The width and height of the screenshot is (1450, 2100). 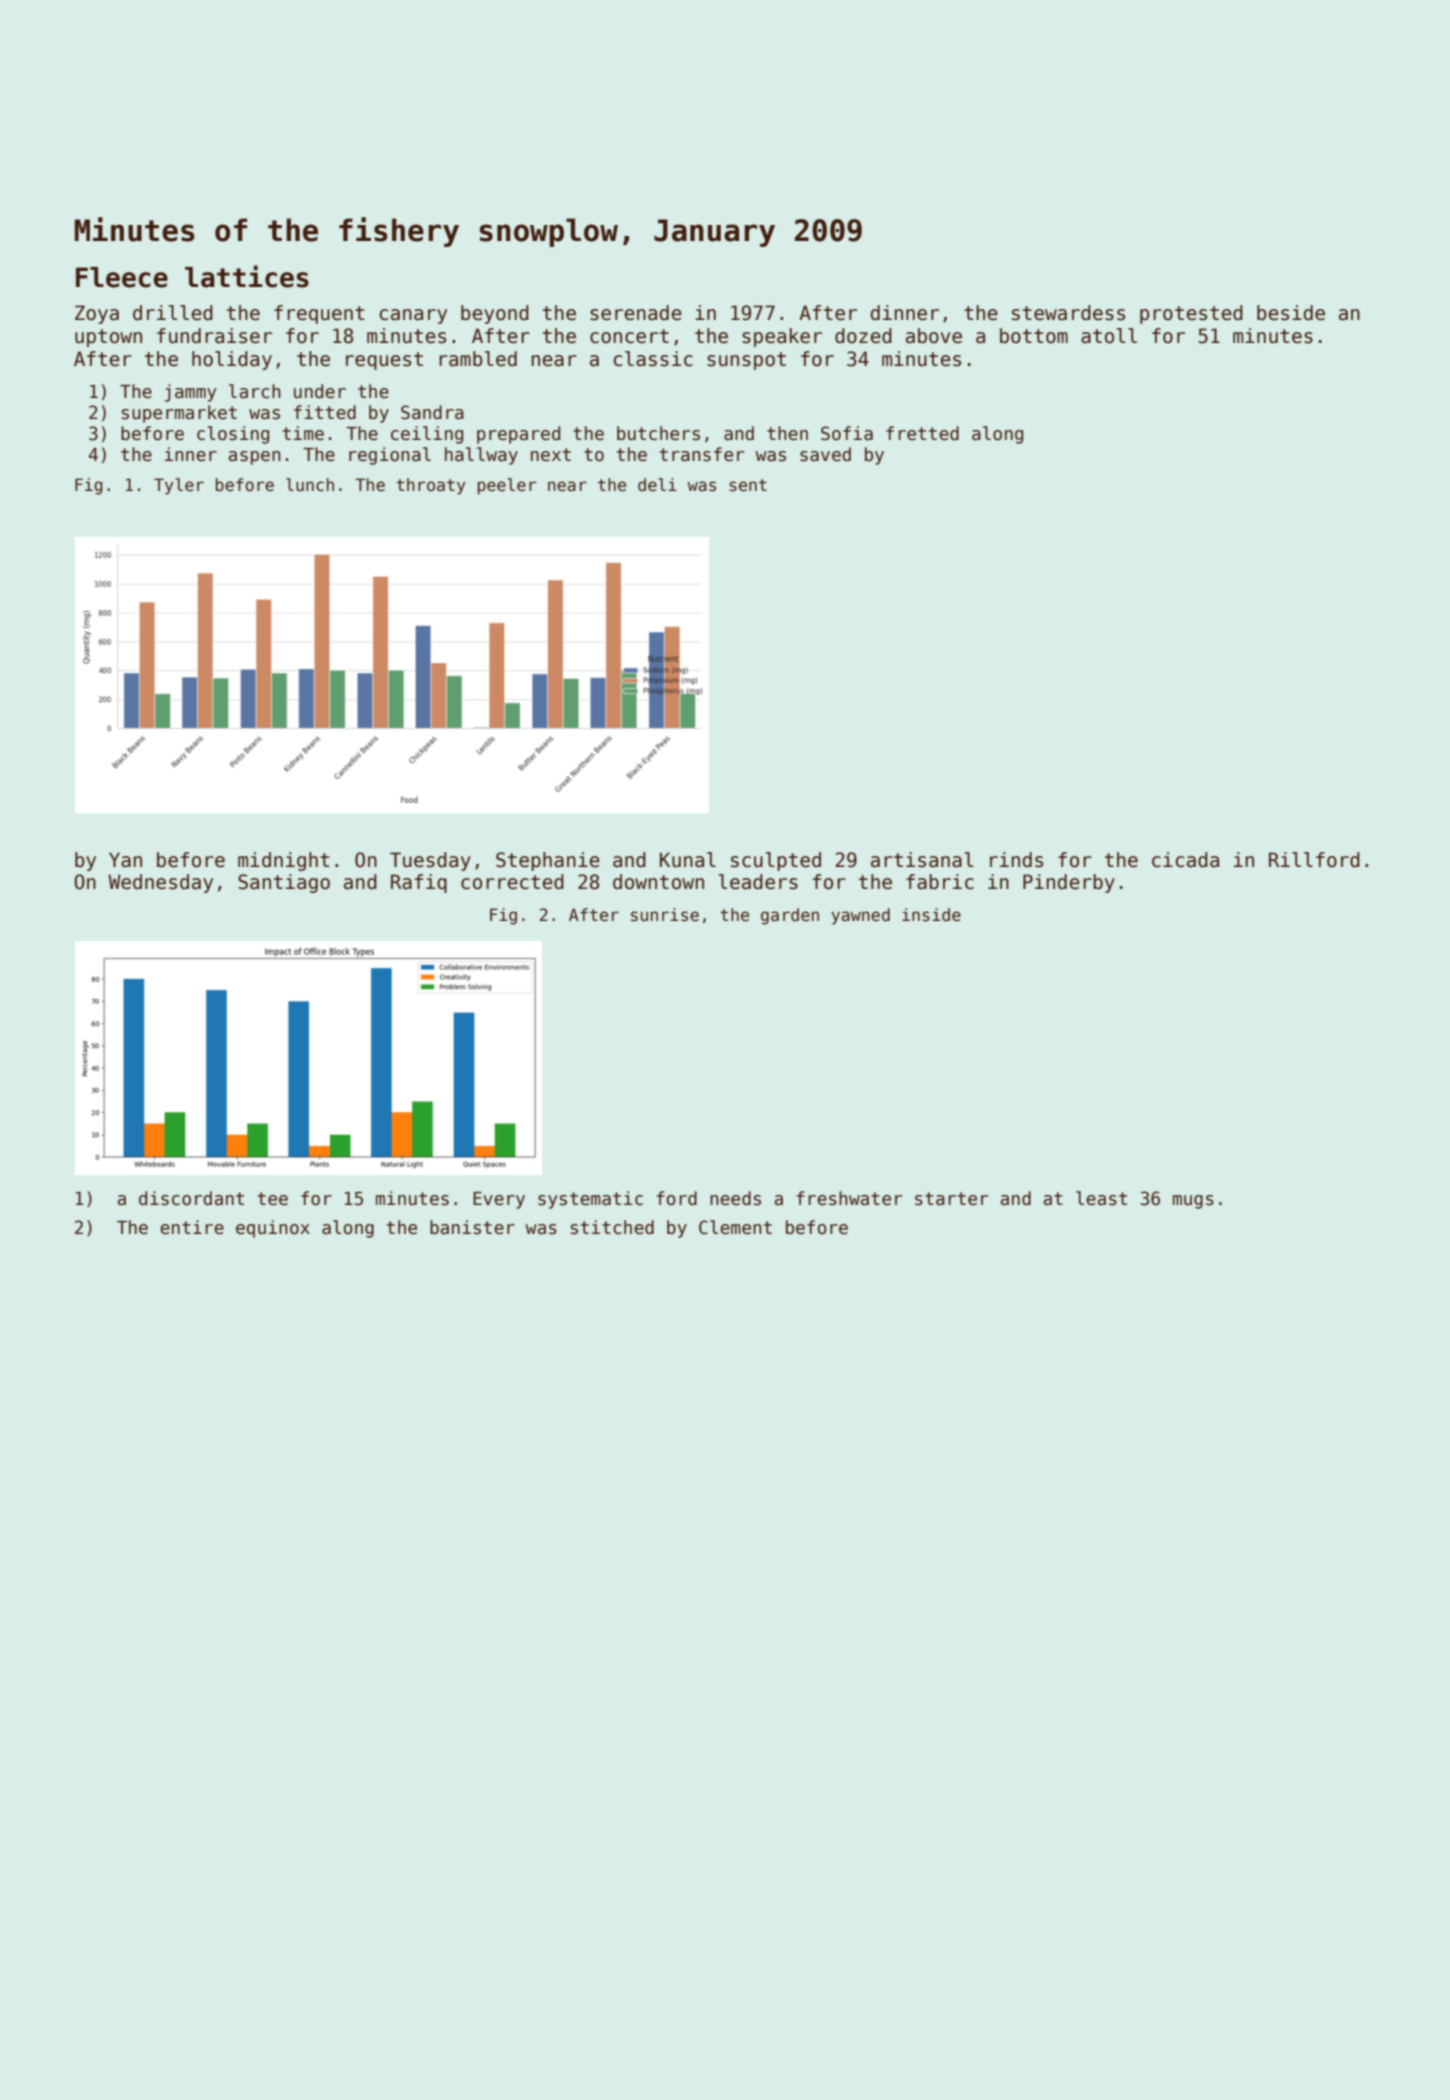 I want to click on atoll, so click(x=1109, y=336).
